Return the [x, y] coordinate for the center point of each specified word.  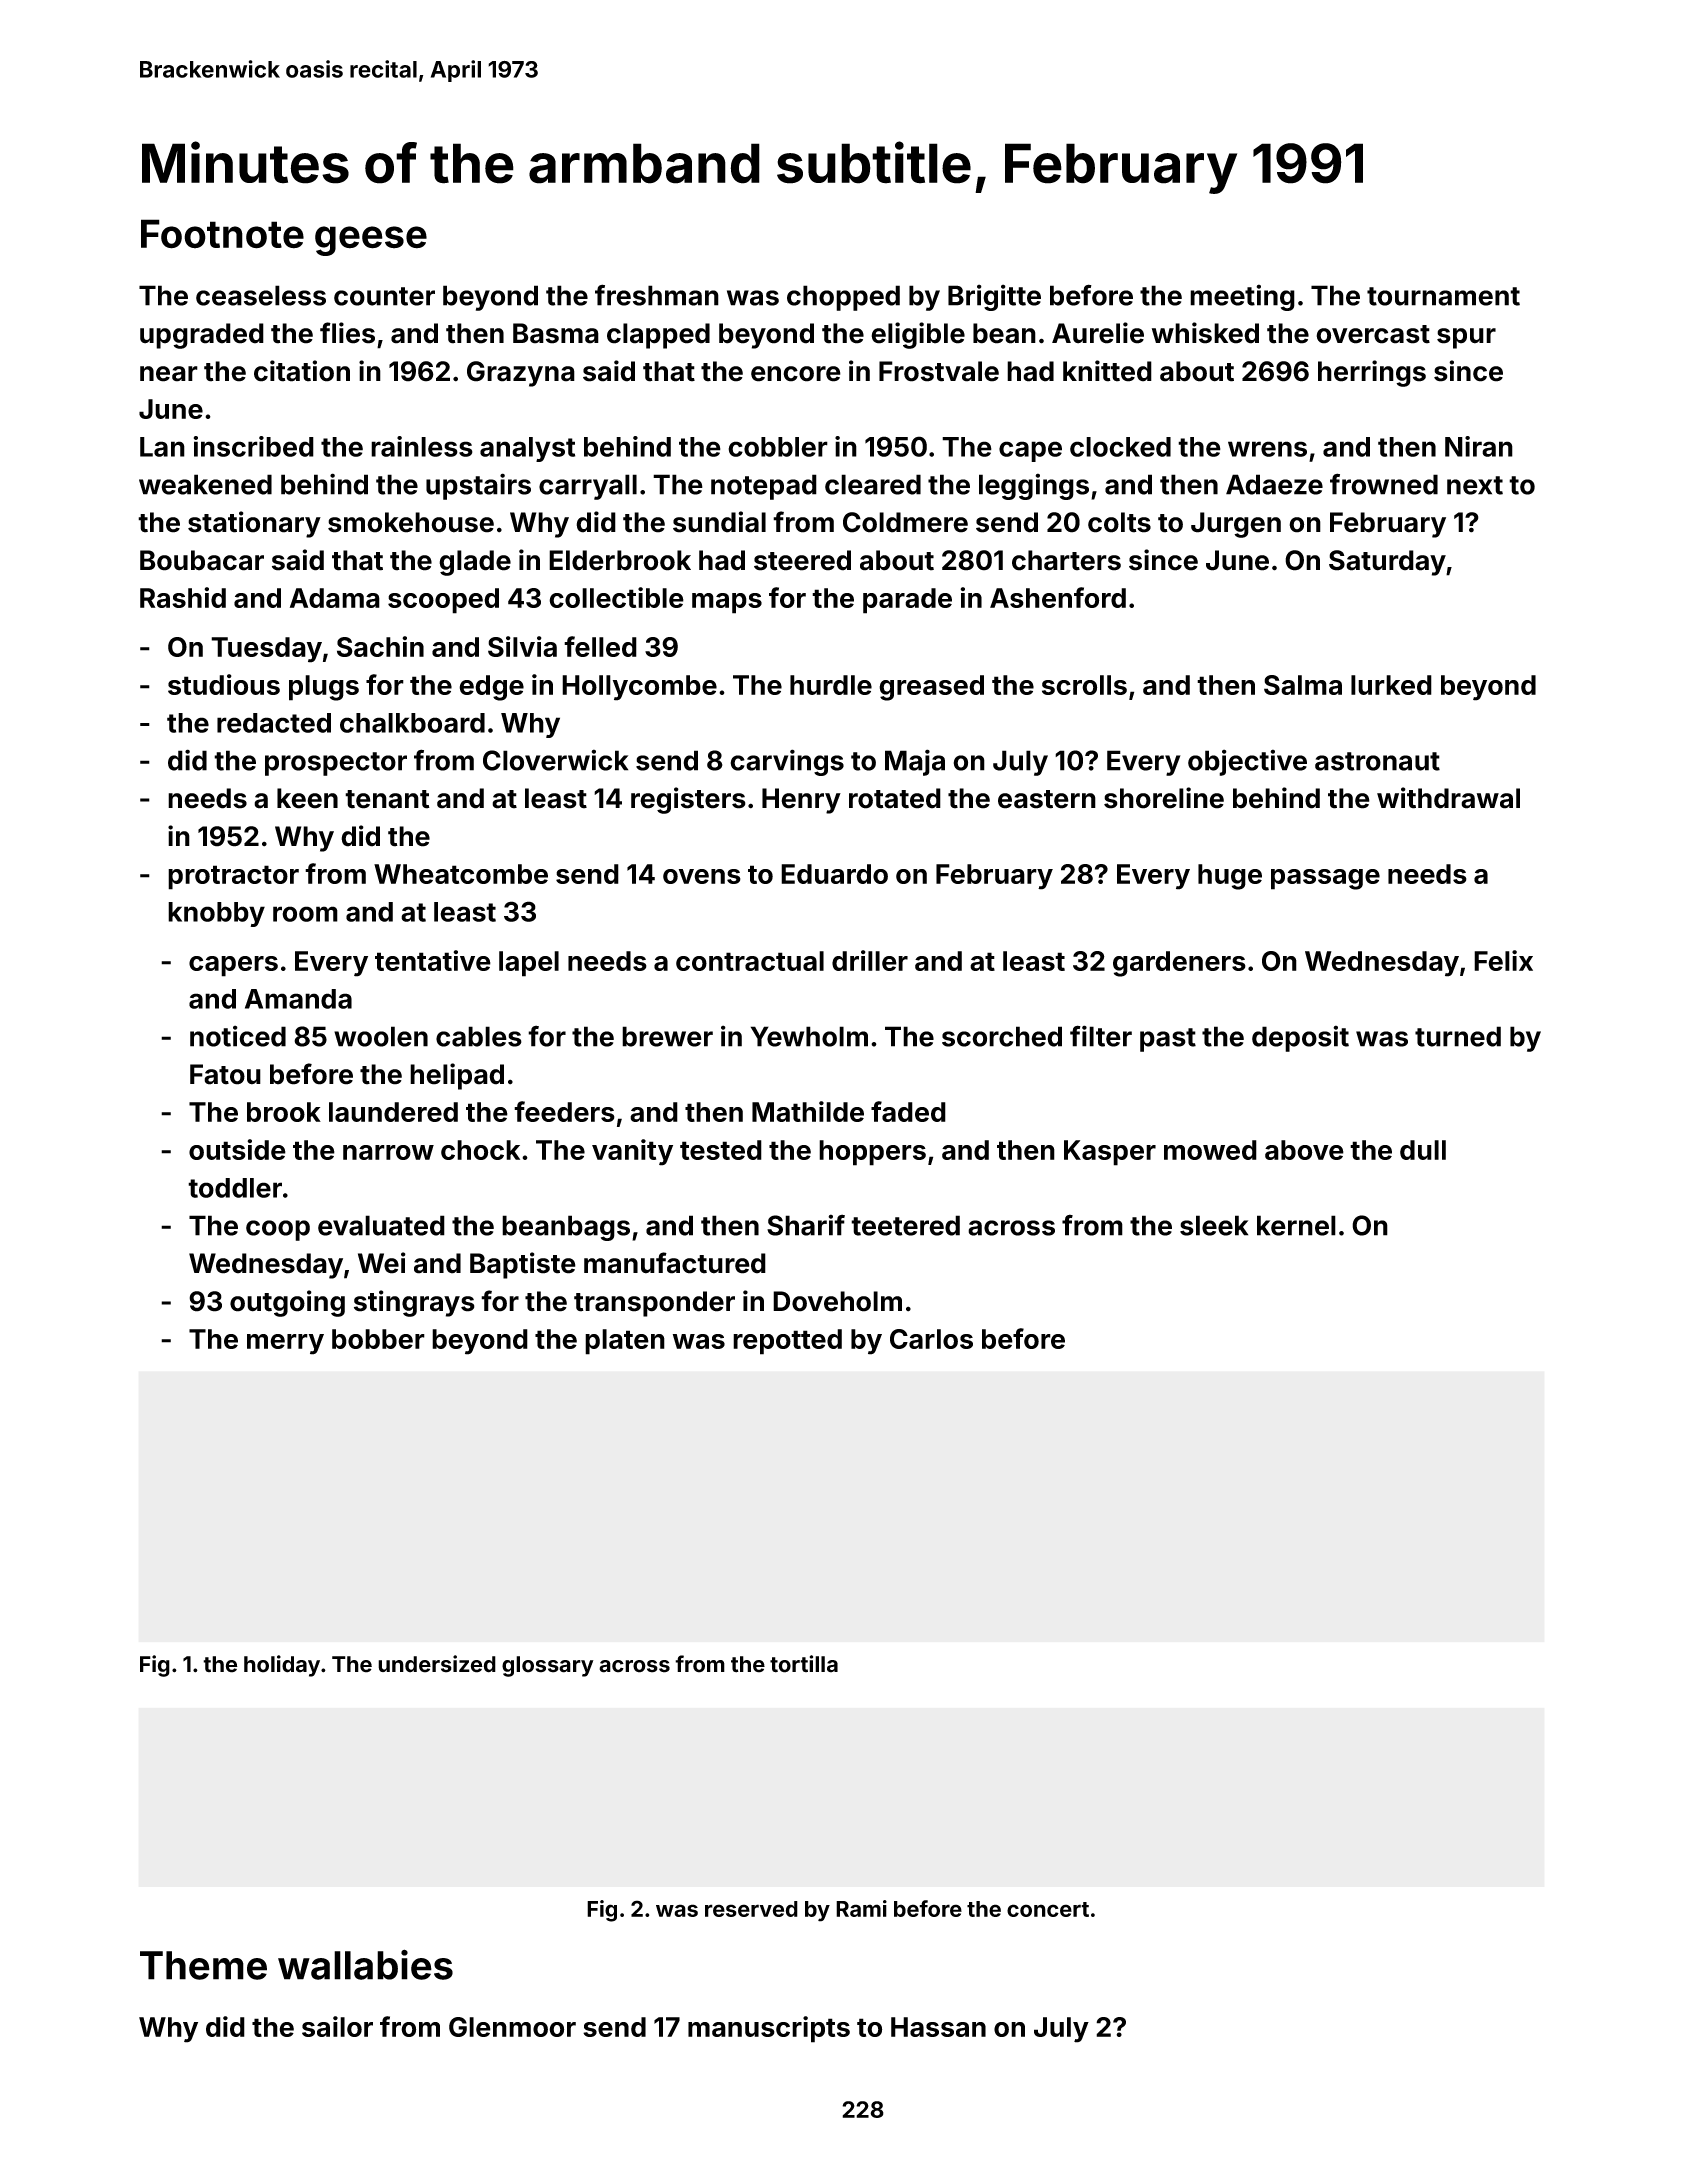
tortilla [804, 1664]
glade [475, 563]
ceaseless [261, 295]
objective [1247, 762]
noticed [238, 1036]
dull [1423, 1150]
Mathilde [808, 1111]
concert [1048, 1909]
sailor [337, 2026]
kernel [1296, 1225]
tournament [1443, 296]
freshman [657, 295]
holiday [282, 1666]
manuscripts [769, 2029]
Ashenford [1058, 597]
